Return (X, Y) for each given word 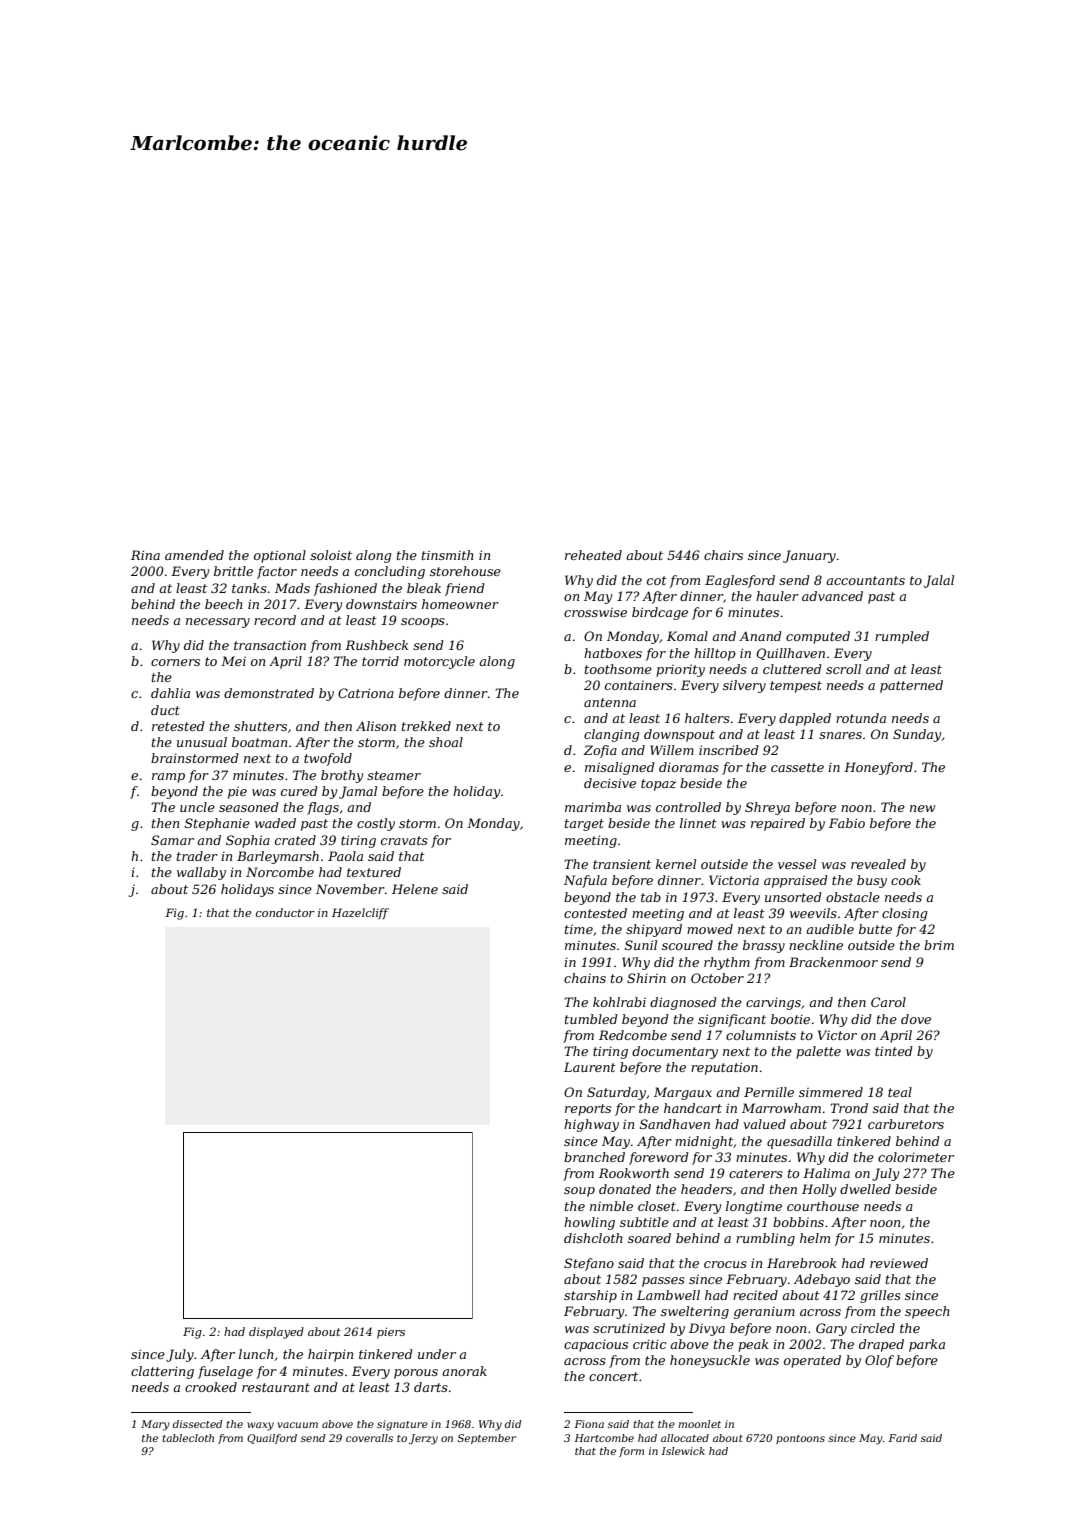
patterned (911, 686)
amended (194, 555)
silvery (744, 686)
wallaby (201, 873)
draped (881, 1345)
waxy (260, 1426)
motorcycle (439, 662)
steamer (394, 775)
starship (590, 1296)
